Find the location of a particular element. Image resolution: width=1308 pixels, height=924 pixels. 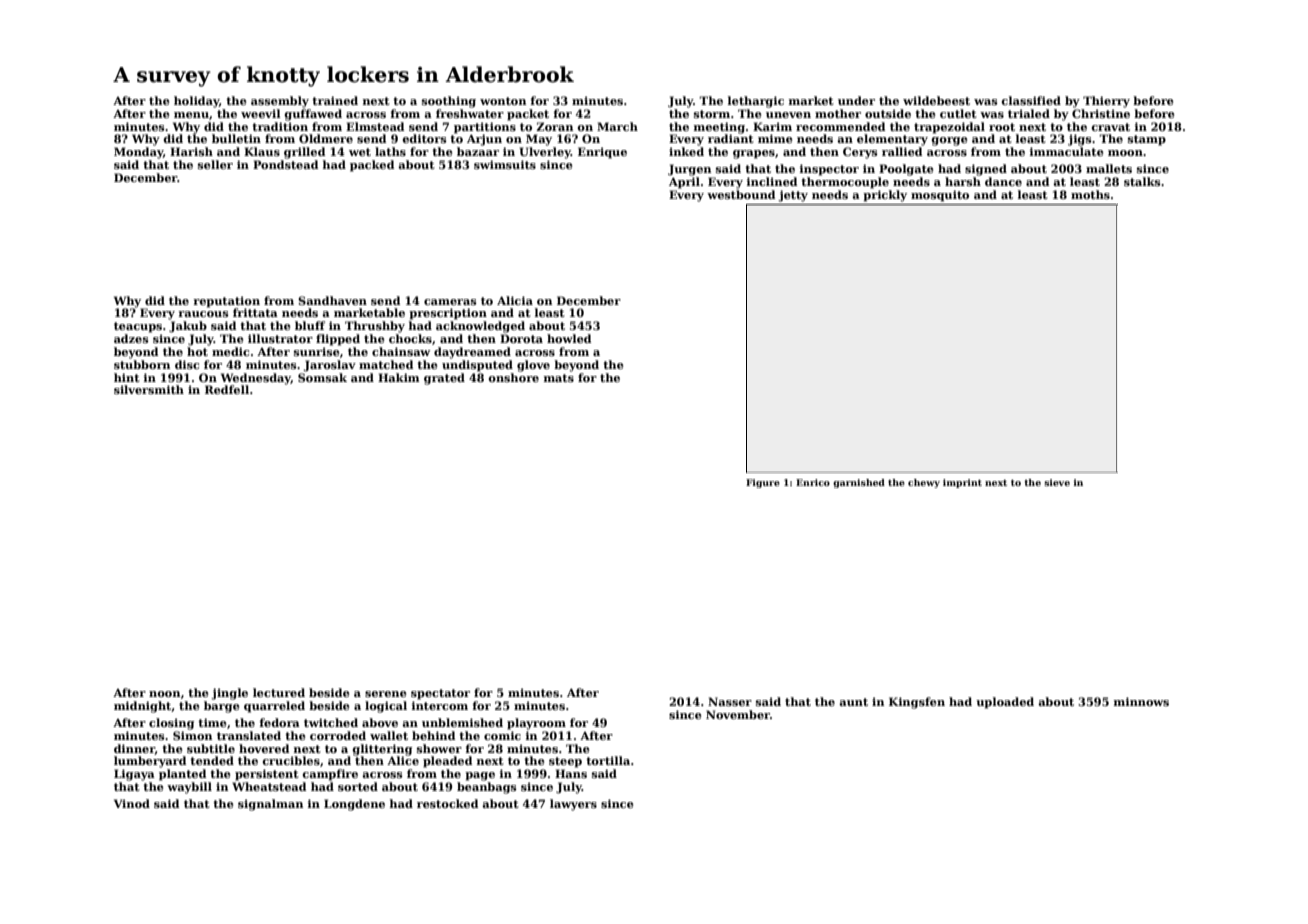

Kingsfen is located at coordinates (917, 703).
